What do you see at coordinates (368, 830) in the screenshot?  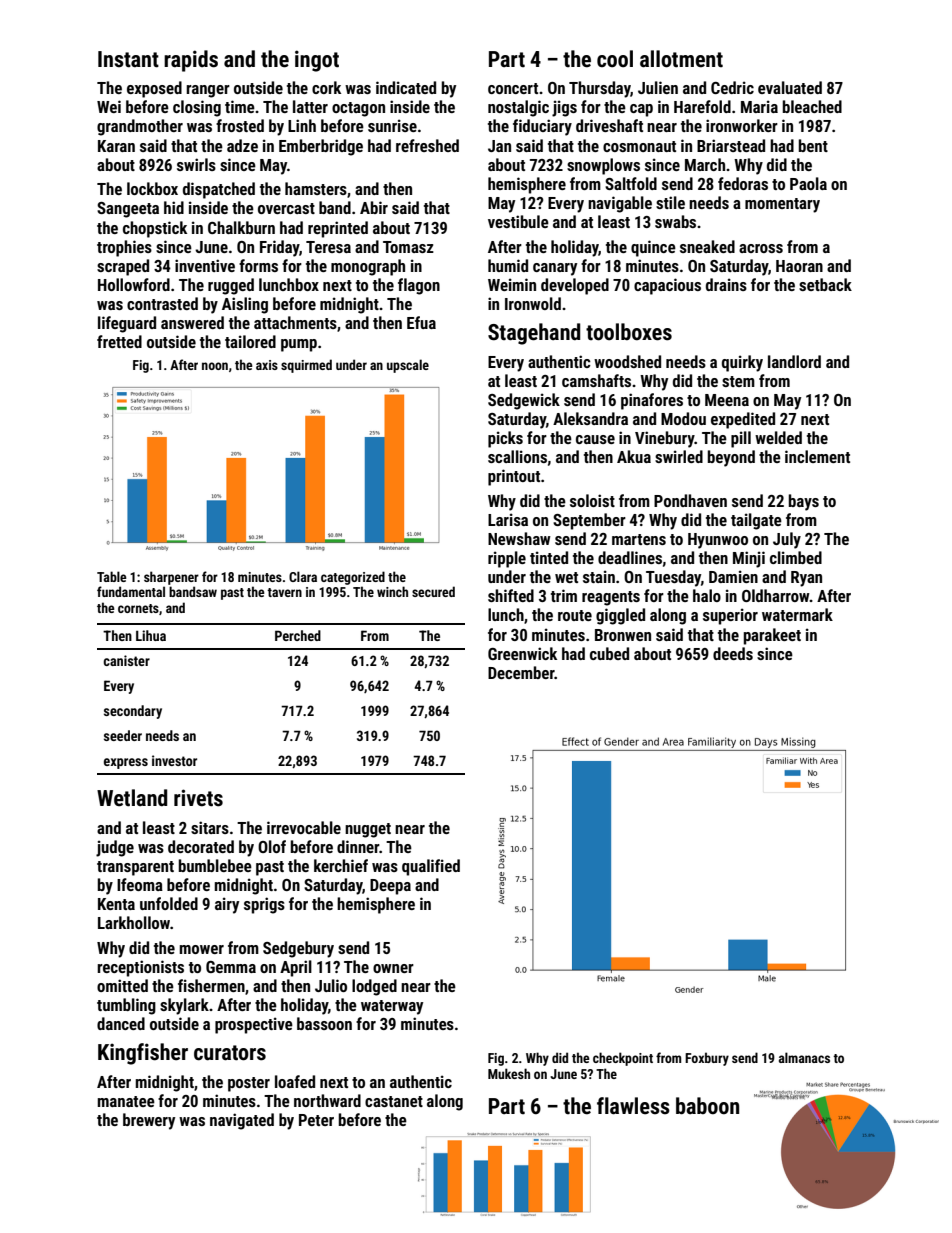 I see `nugget` at bounding box center [368, 830].
